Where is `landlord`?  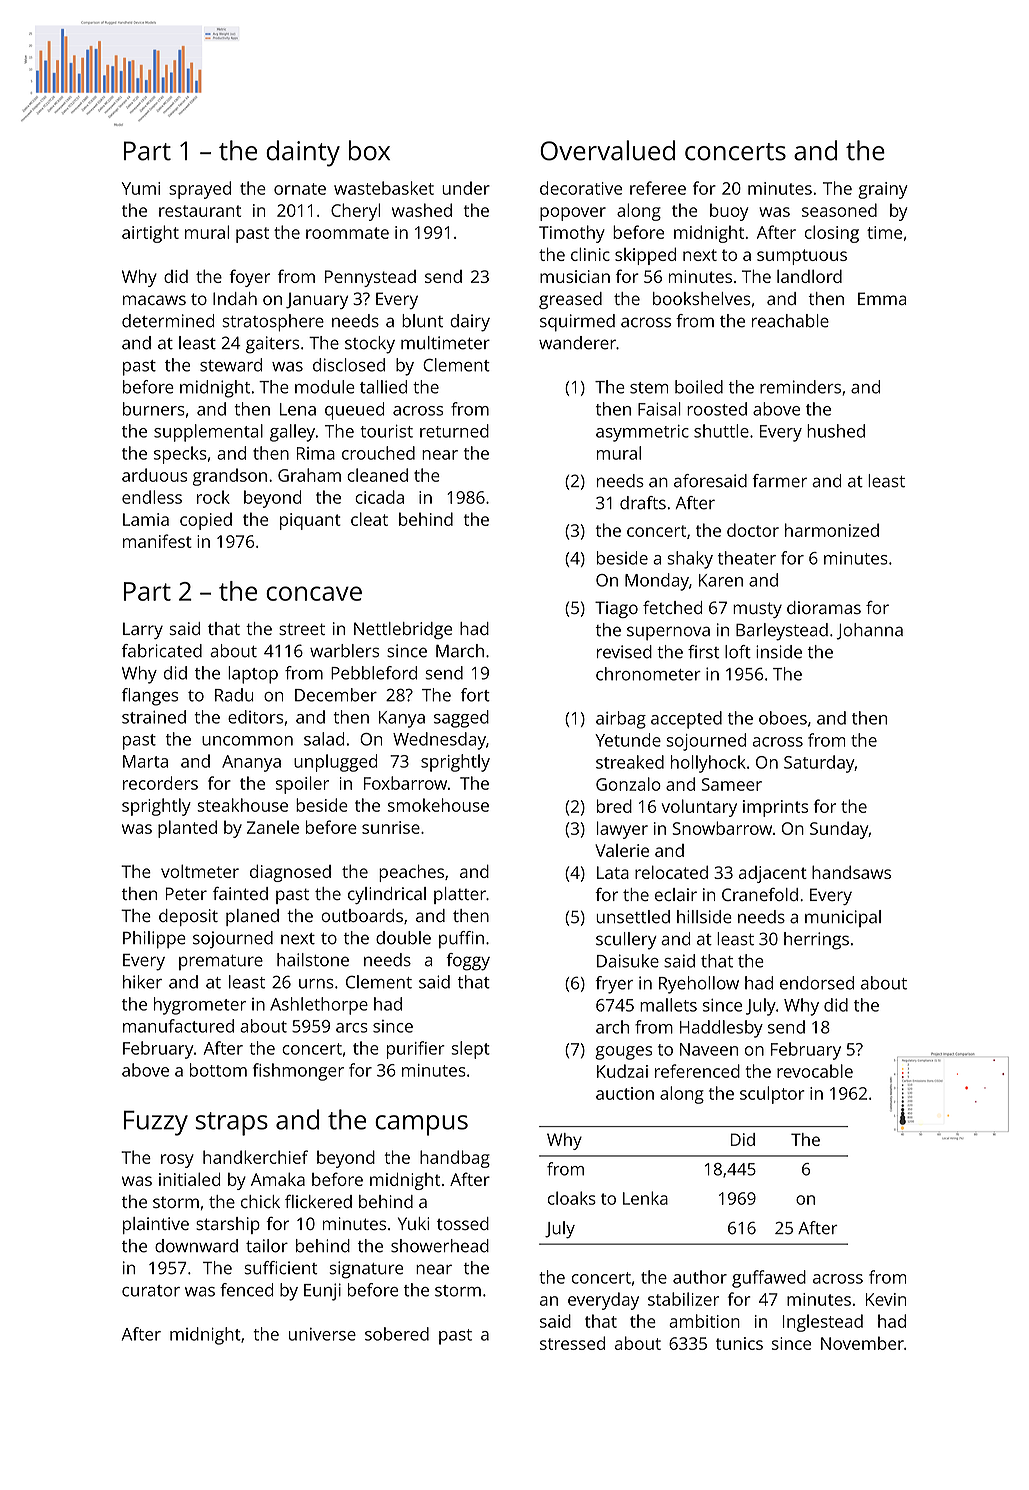 landlord is located at coordinates (809, 276).
